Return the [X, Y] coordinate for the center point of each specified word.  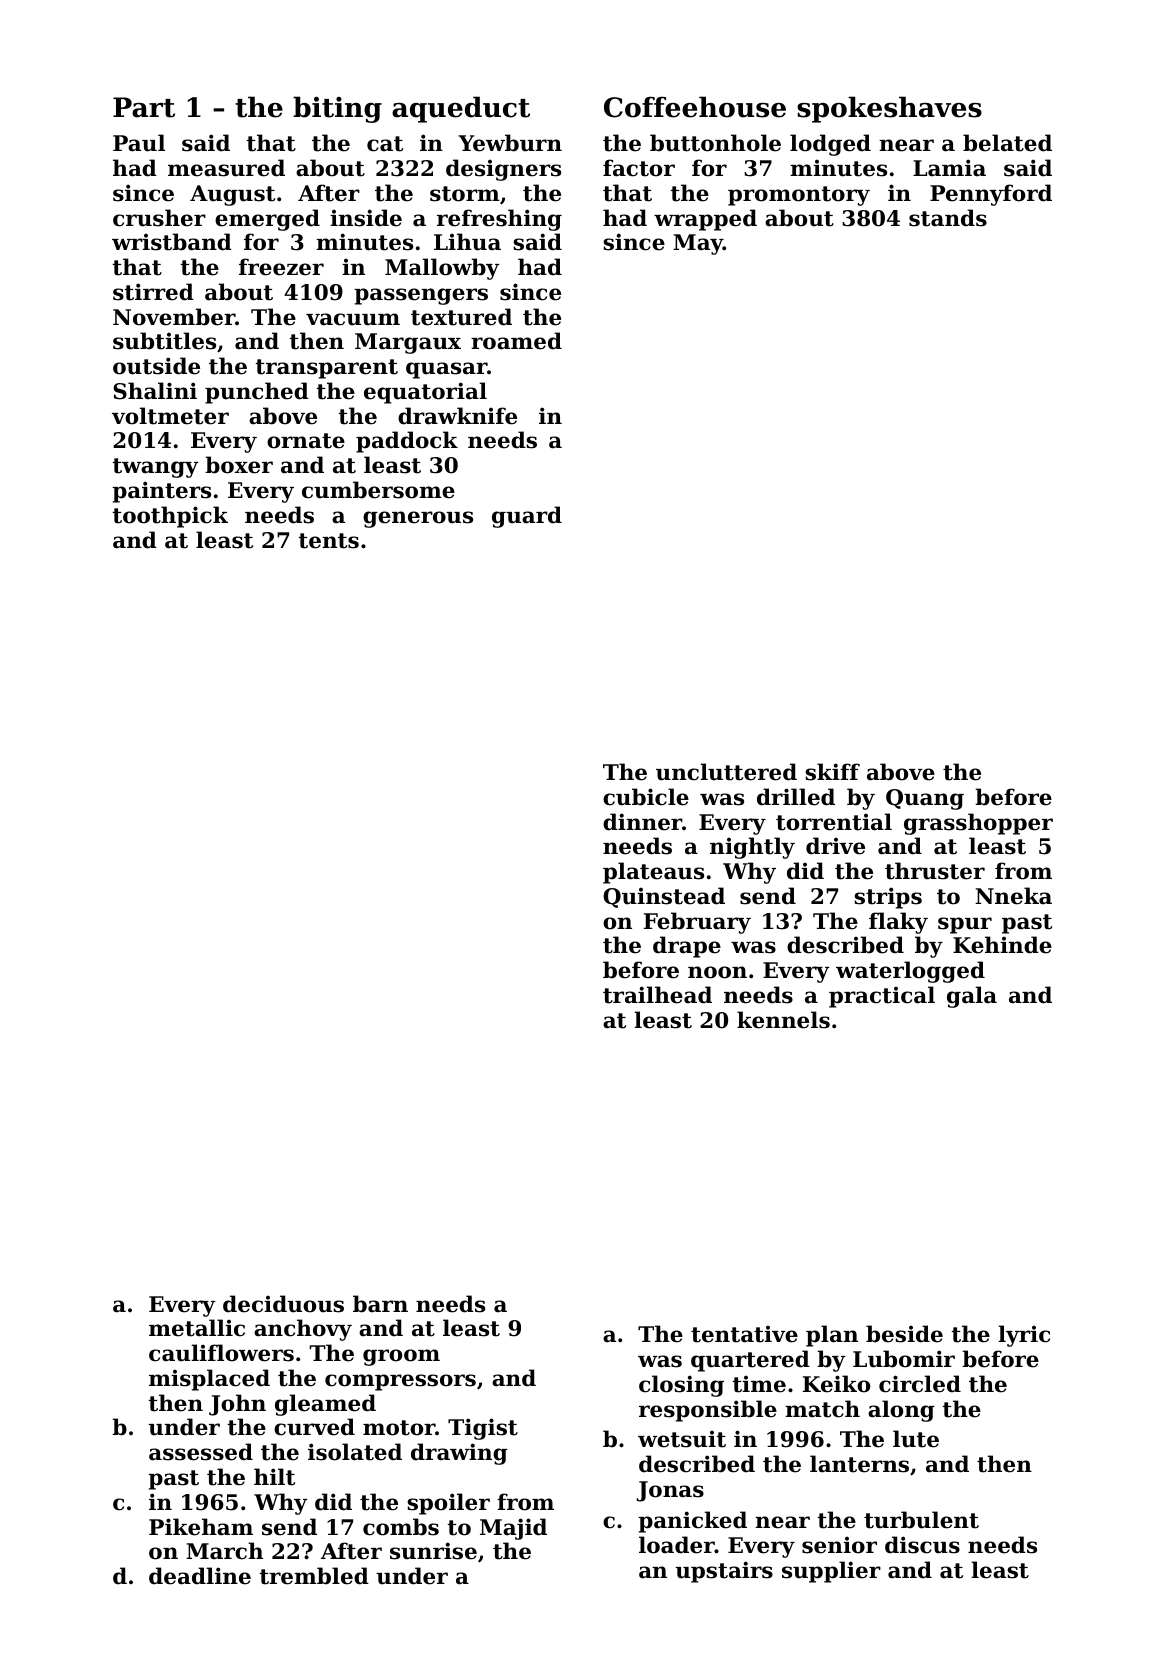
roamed [516, 341]
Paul [139, 143]
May [698, 244]
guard [527, 517]
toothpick [170, 517]
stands [948, 218]
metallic [197, 1328]
